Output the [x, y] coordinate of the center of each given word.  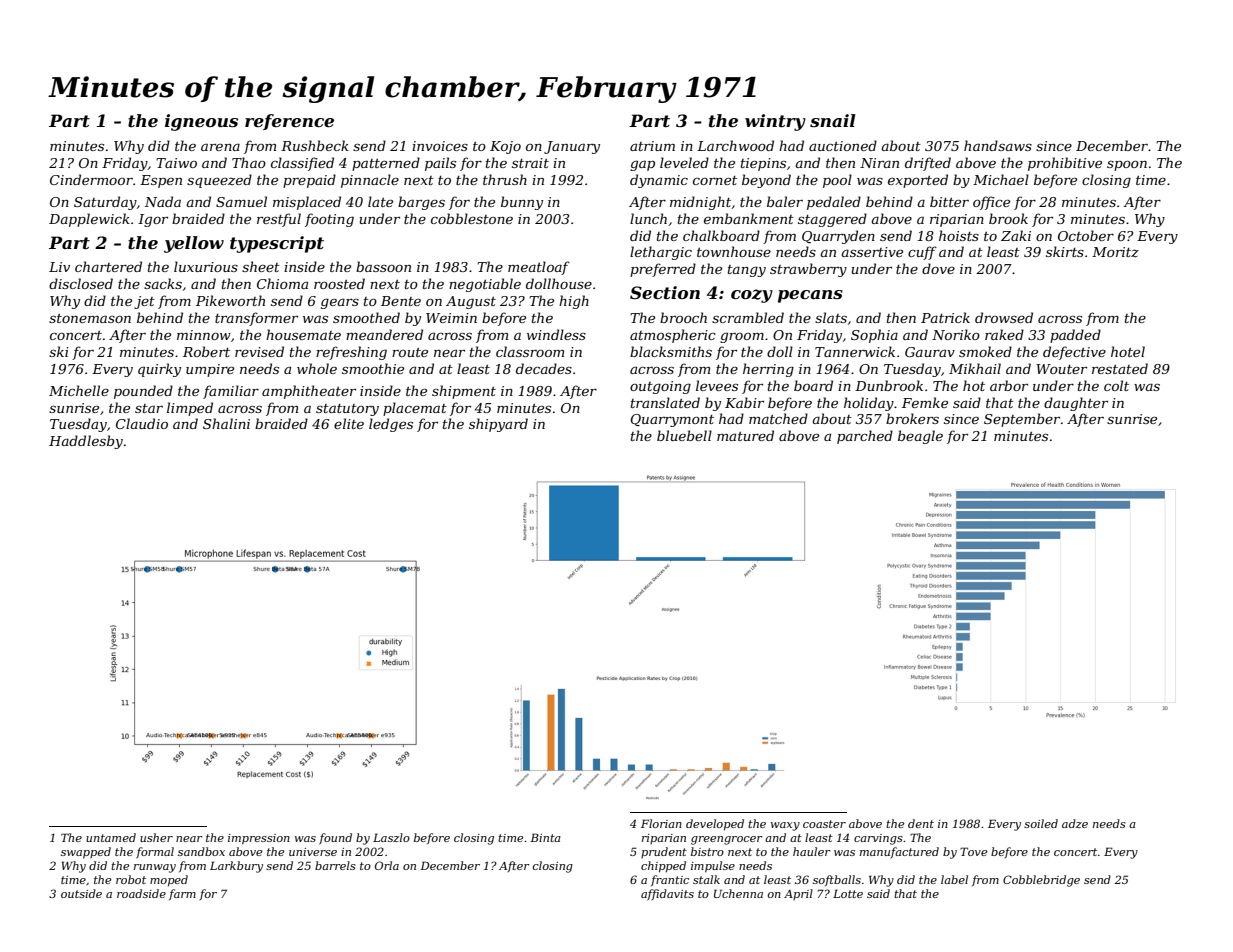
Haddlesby [86, 442]
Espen [161, 181]
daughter [1076, 404]
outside [81, 893]
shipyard [498, 425]
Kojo [505, 147]
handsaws [998, 145]
